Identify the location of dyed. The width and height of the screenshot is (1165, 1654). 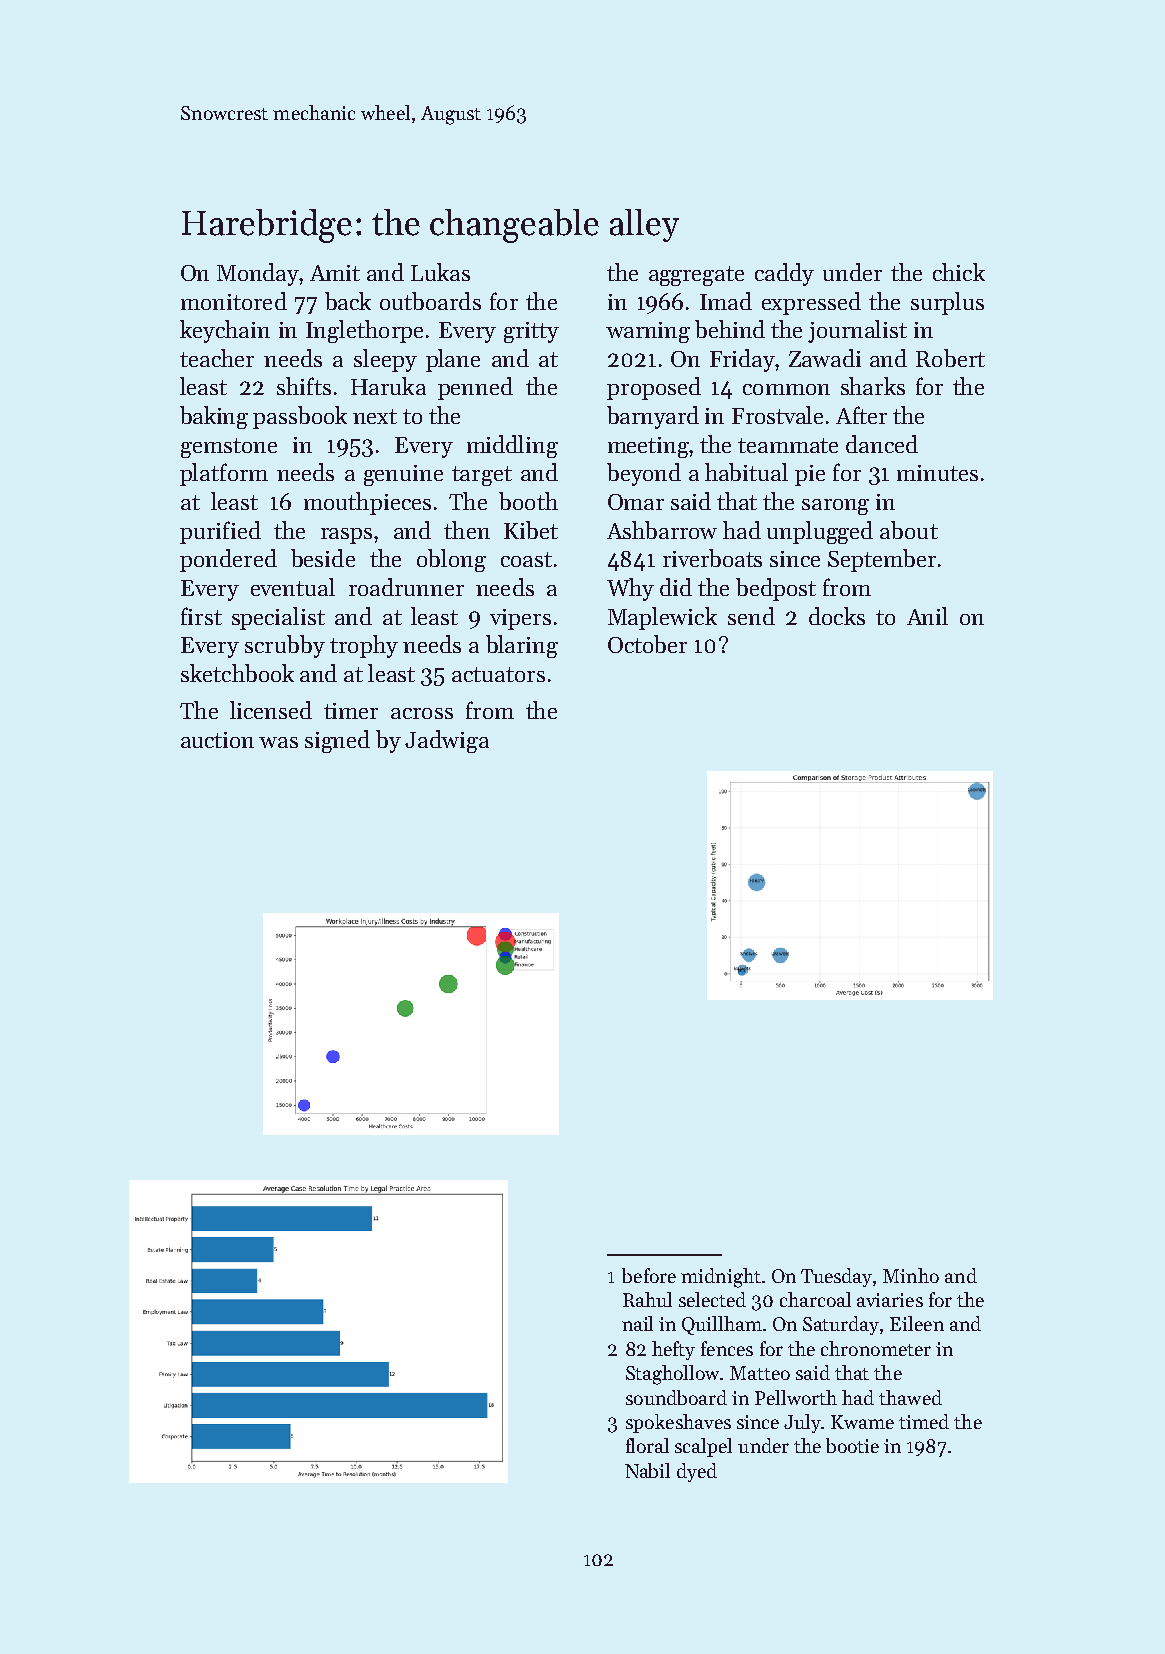
(697, 1472).
